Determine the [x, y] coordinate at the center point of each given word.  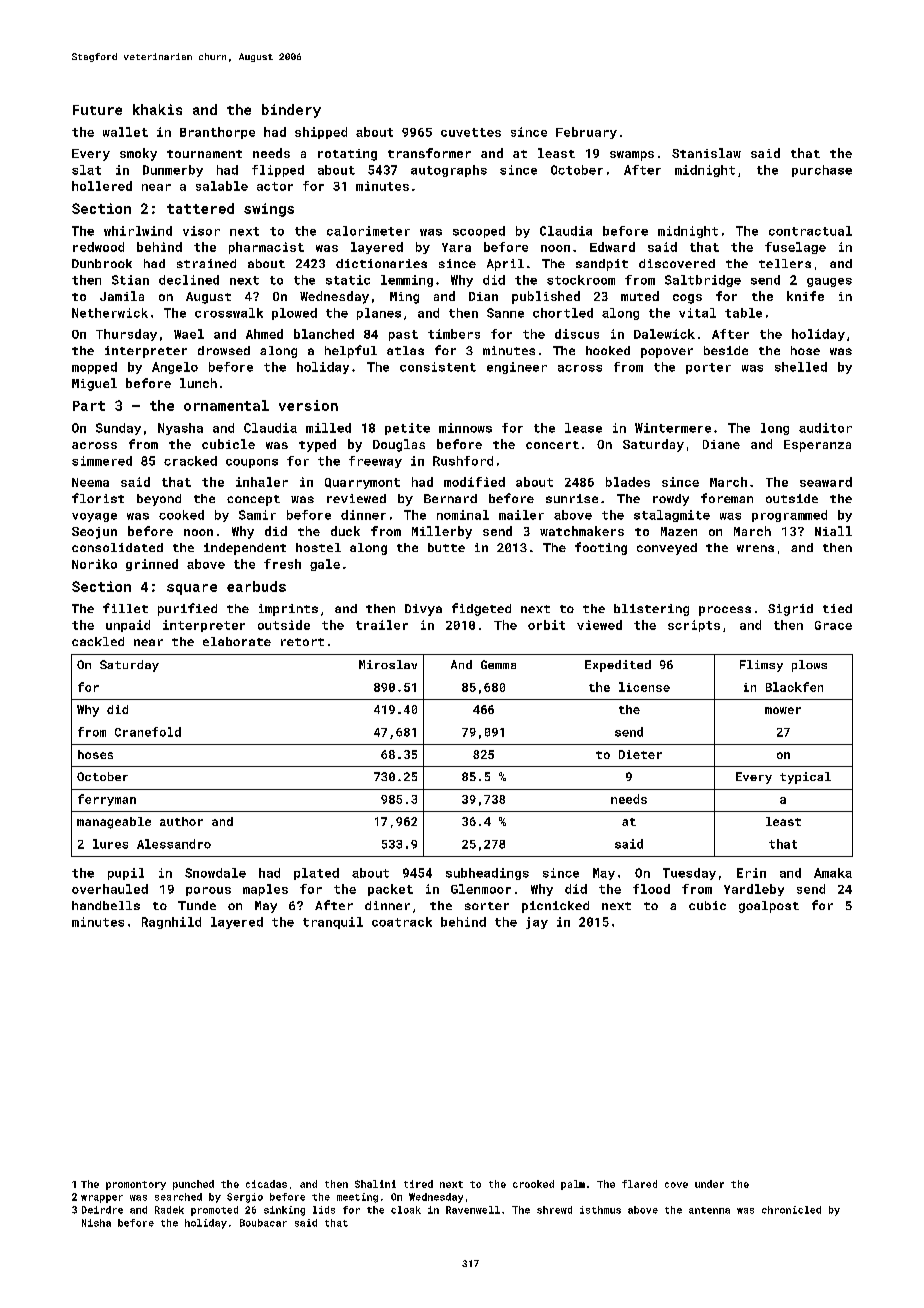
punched [193, 1185]
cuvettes [471, 132]
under [709, 1184]
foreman [727, 498]
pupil [126, 874]
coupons [252, 463]
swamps [632, 156]
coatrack [402, 922]
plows [809, 666]
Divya [423, 610]
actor [275, 186]
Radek [169, 1210]
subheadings [487, 874]
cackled [98, 641]
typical [805, 778]
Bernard [450, 498]
